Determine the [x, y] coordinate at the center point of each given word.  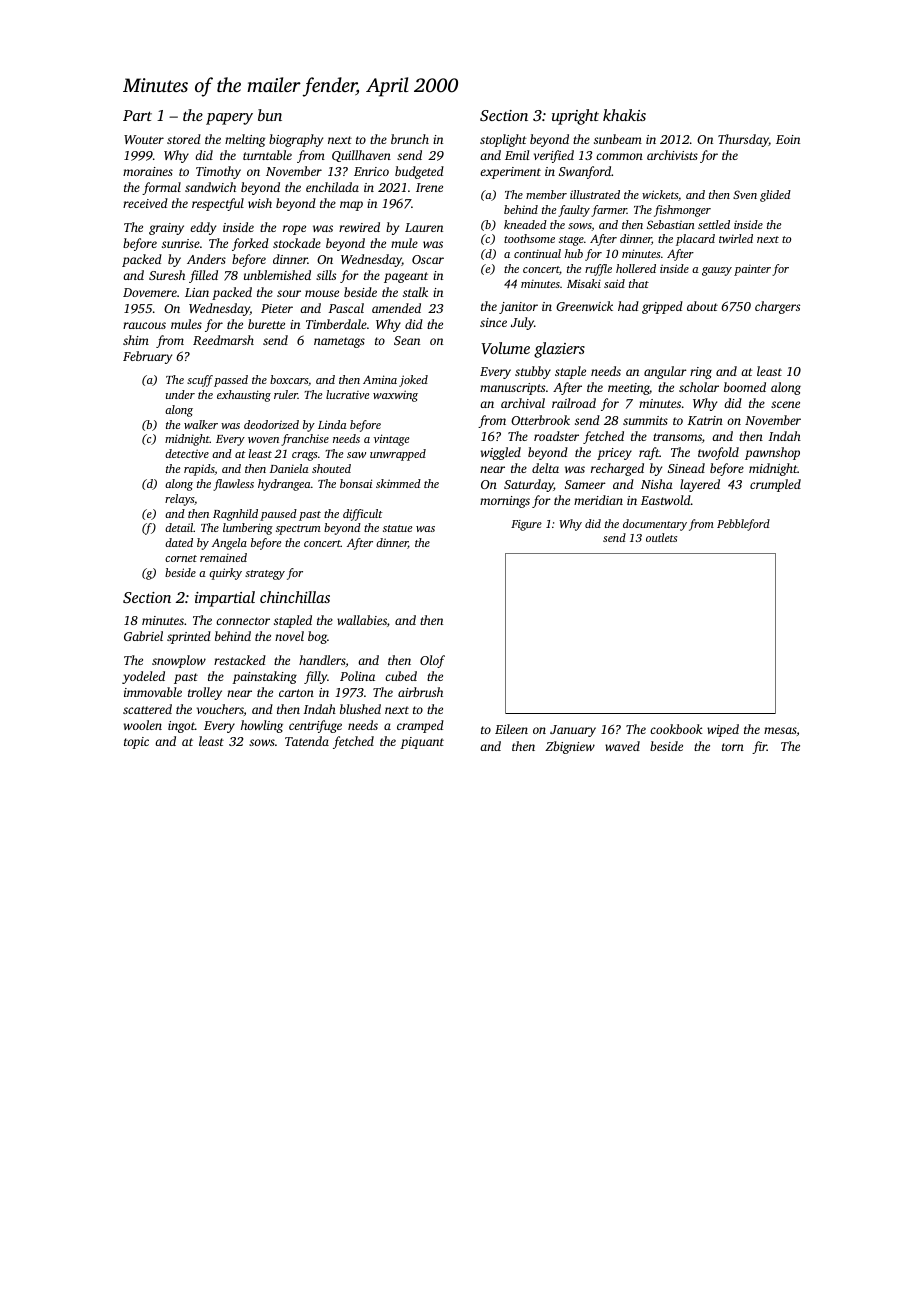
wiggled [501, 453]
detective [187, 453]
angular [665, 372]
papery [229, 119]
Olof [432, 661]
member [546, 194]
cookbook [676, 729]
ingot [181, 727]
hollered [636, 268]
